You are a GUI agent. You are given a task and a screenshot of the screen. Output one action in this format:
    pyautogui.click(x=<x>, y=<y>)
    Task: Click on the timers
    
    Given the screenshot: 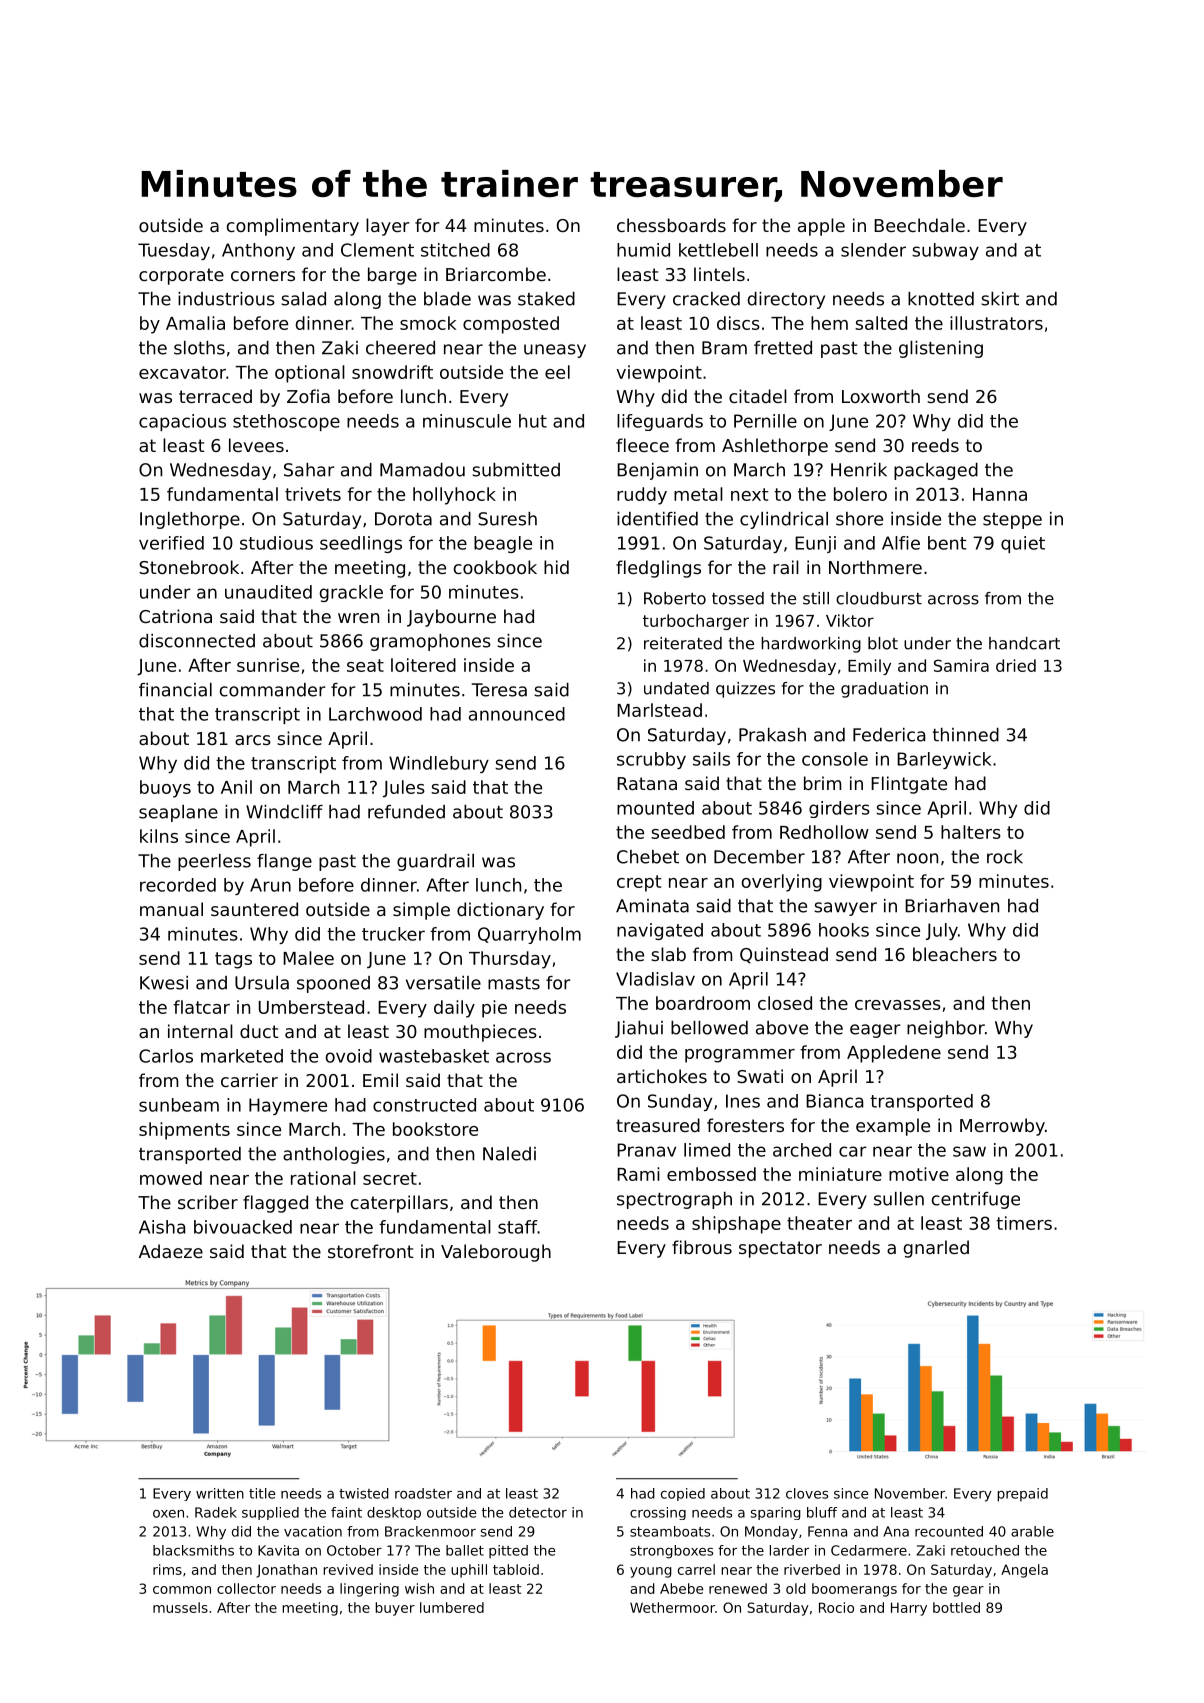 What is the action you would take?
    pyautogui.click(x=1024, y=1223)
